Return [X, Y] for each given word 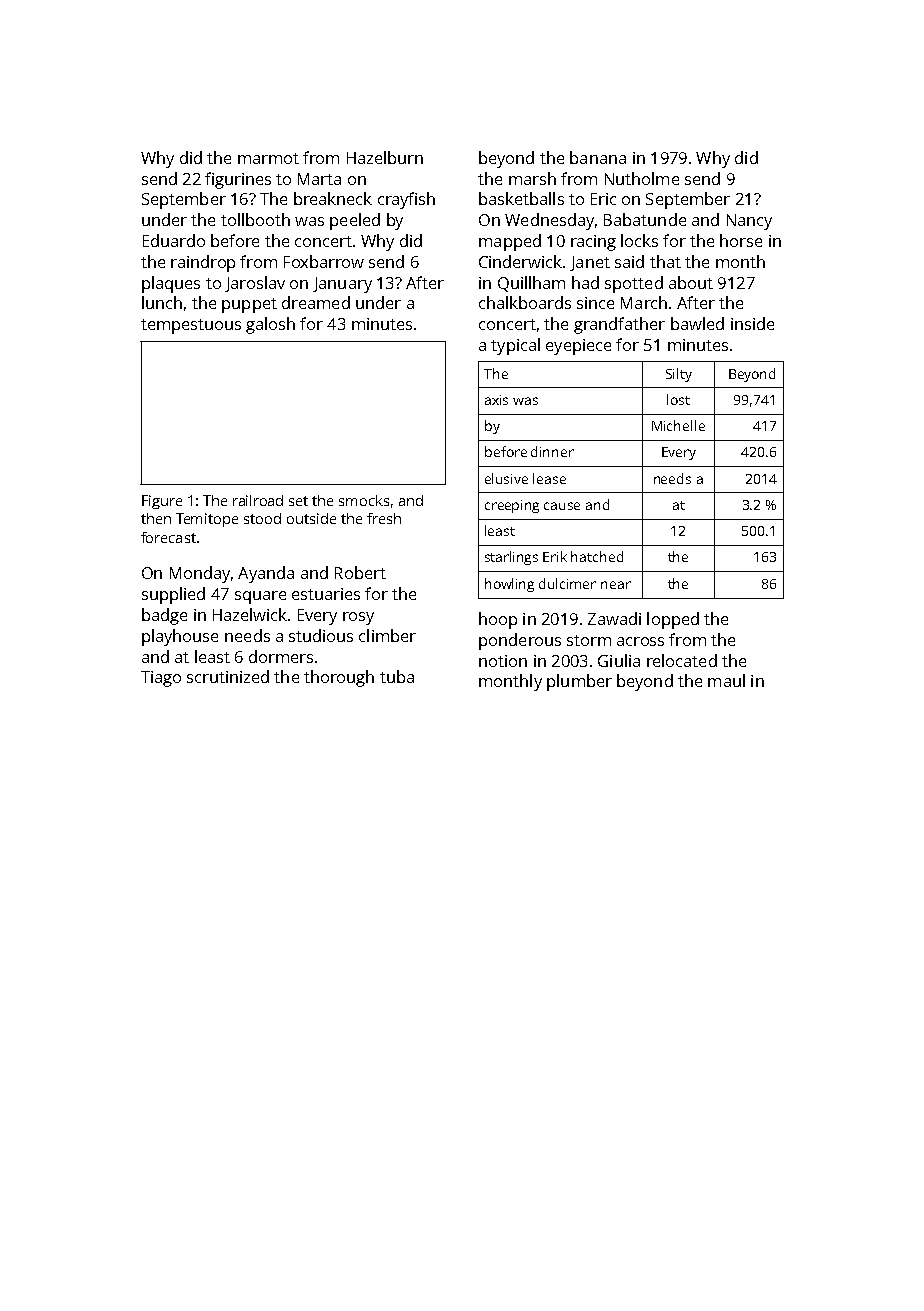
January [342, 285]
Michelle [678, 425]
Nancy [749, 222]
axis [496, 400]
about [691, 282]
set [298, 501]
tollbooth [255, 219]
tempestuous [191, 326]
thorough [339, 678]
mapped [510, 242]
